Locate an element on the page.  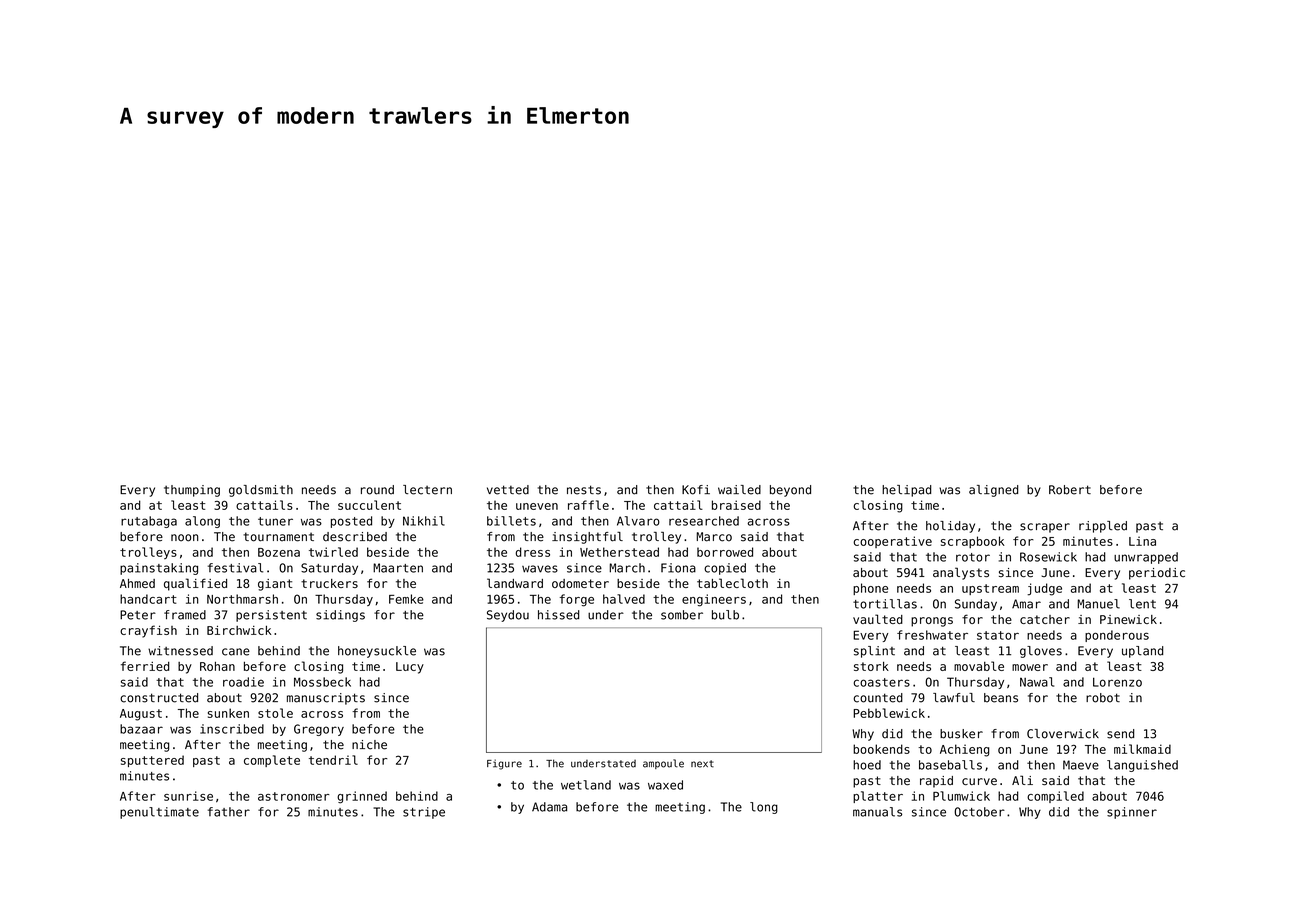
penultimate is located at coordinates (159, 813).
